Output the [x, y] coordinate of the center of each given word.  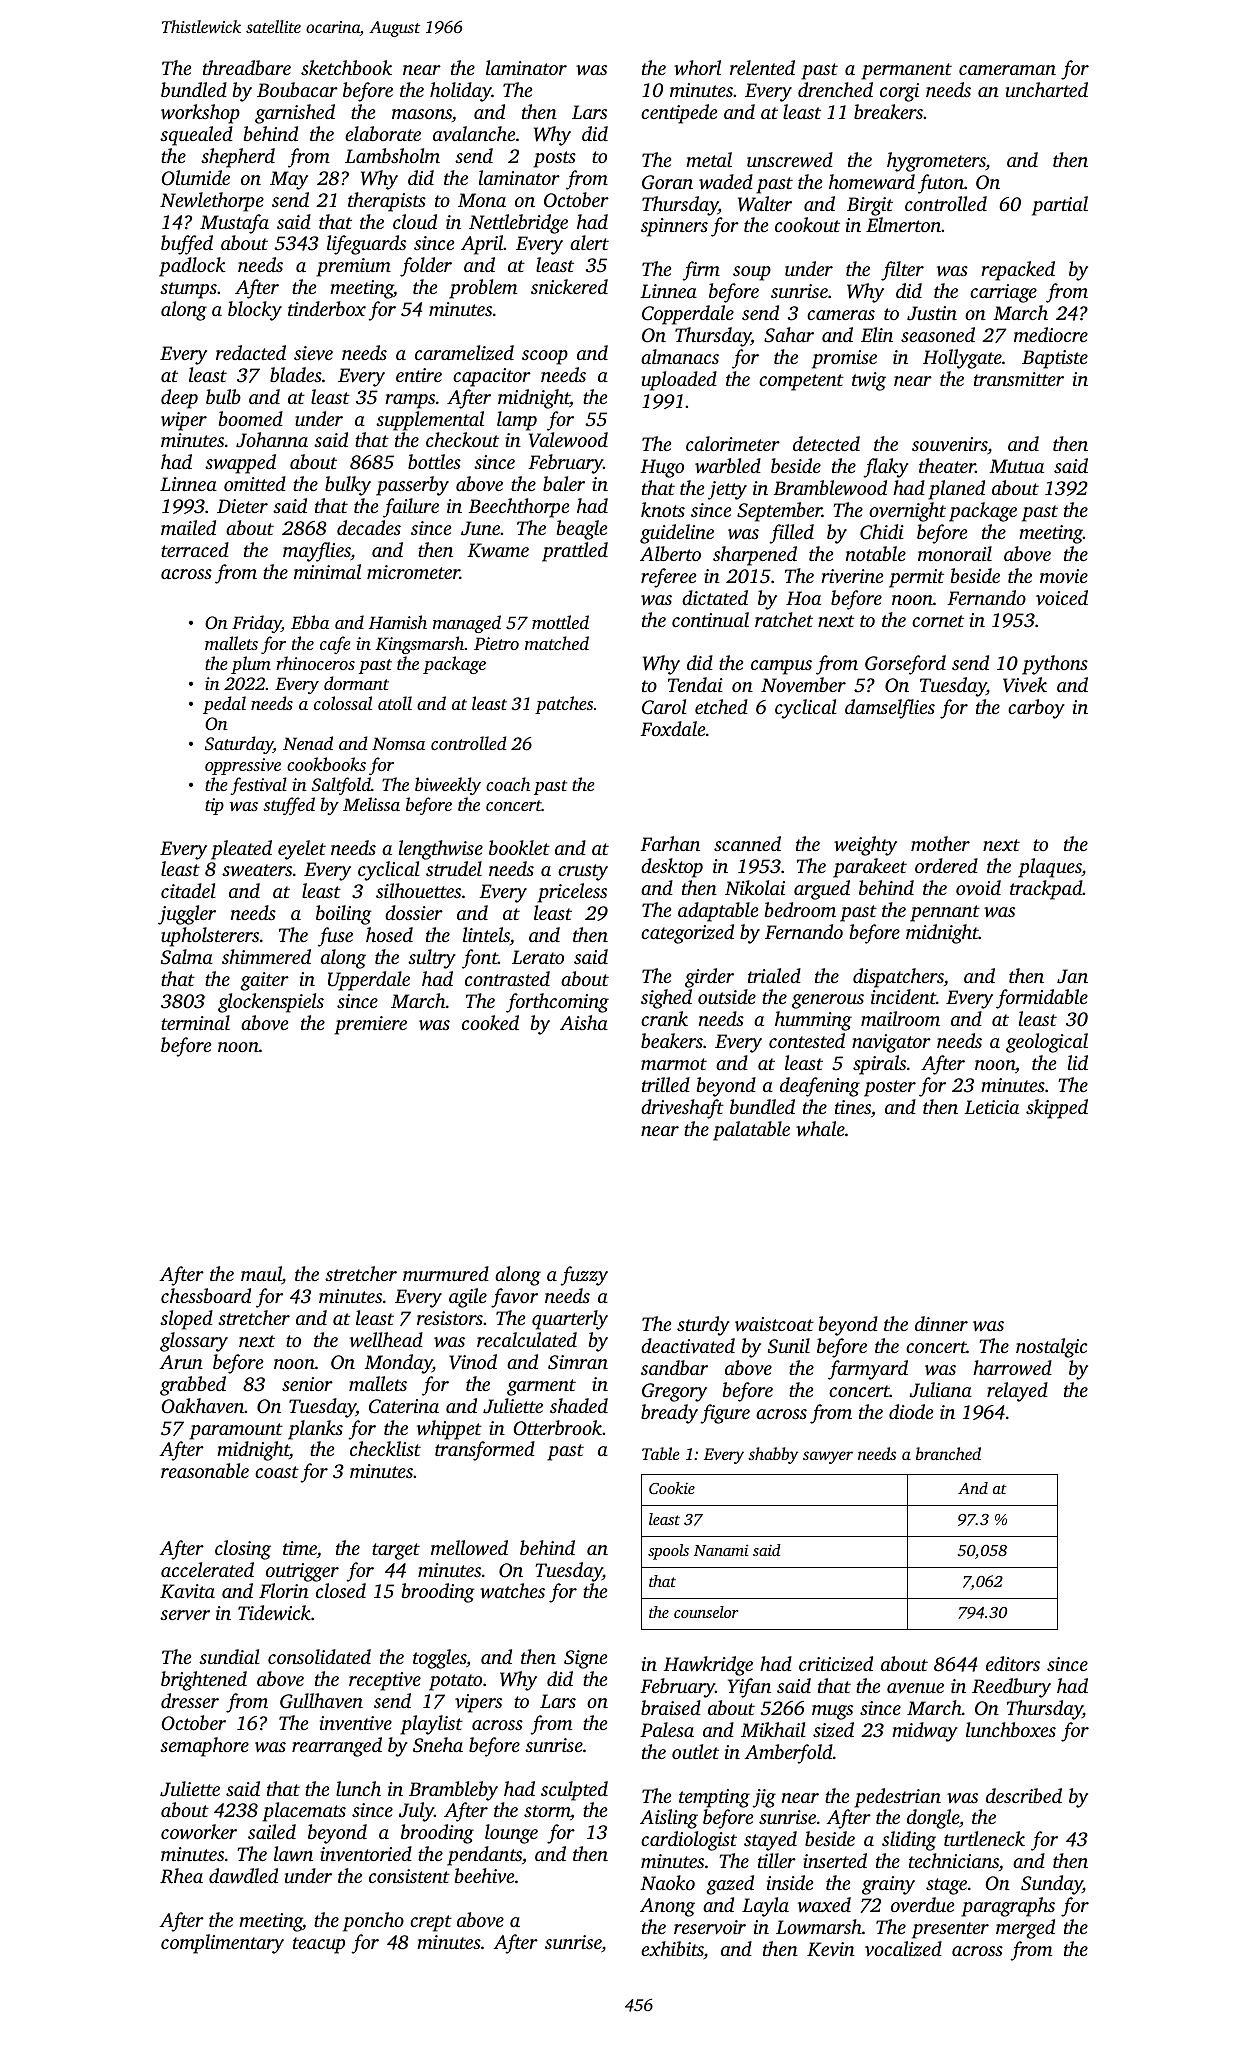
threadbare [247, 67]
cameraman [1007, 70]
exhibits [672, 1950]
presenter [950, 1930]
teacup [319, 1945]
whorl [697, 67]
